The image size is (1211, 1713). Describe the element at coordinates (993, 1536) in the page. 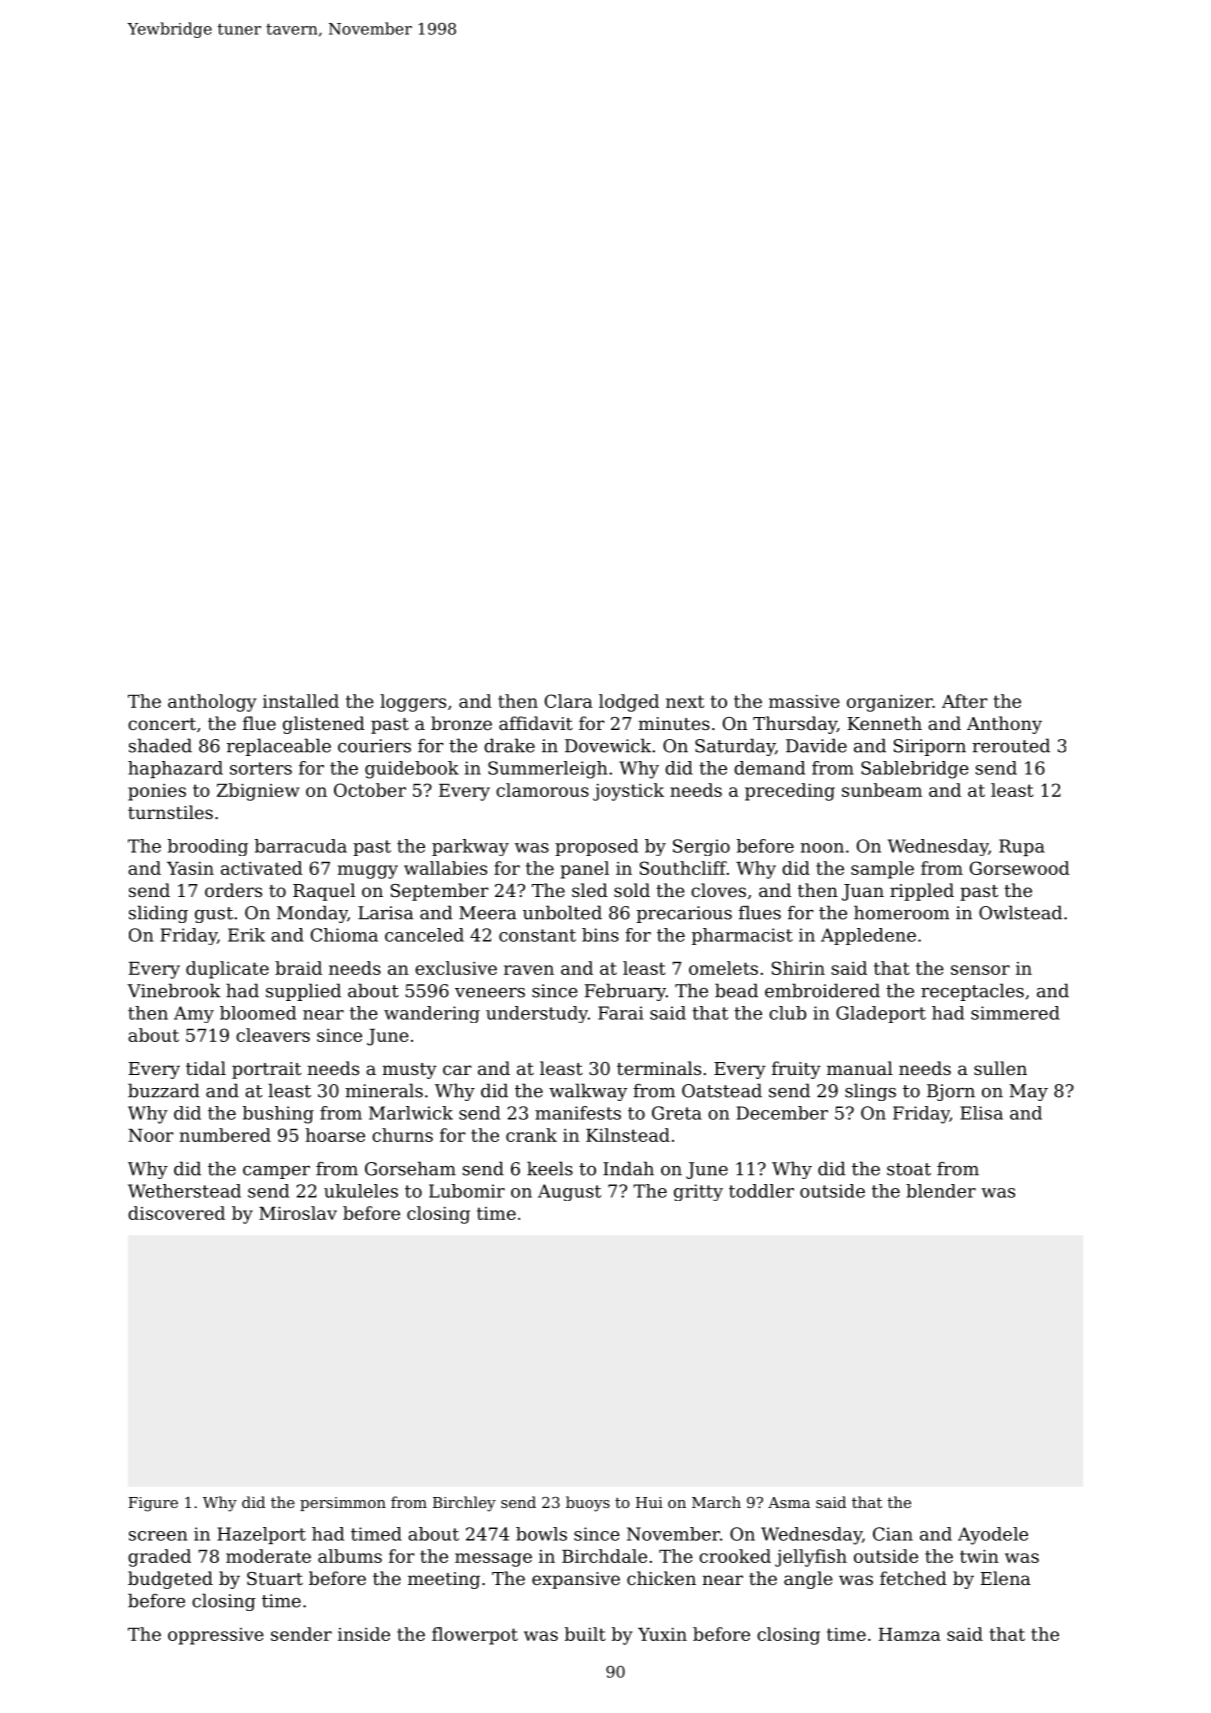

I see `Ayodele` at that location.
